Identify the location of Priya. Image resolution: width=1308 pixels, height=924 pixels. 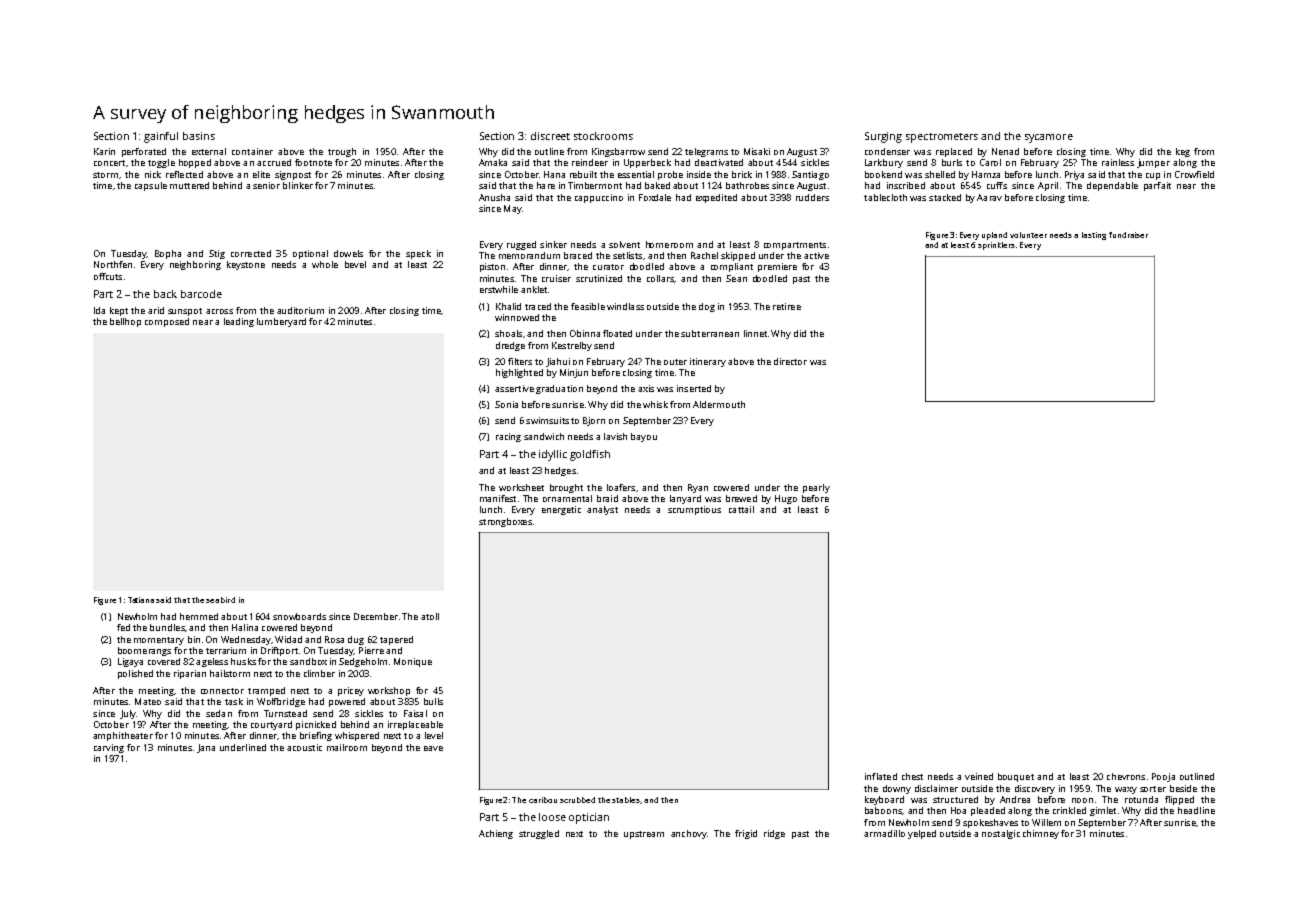
(1074, 175).
